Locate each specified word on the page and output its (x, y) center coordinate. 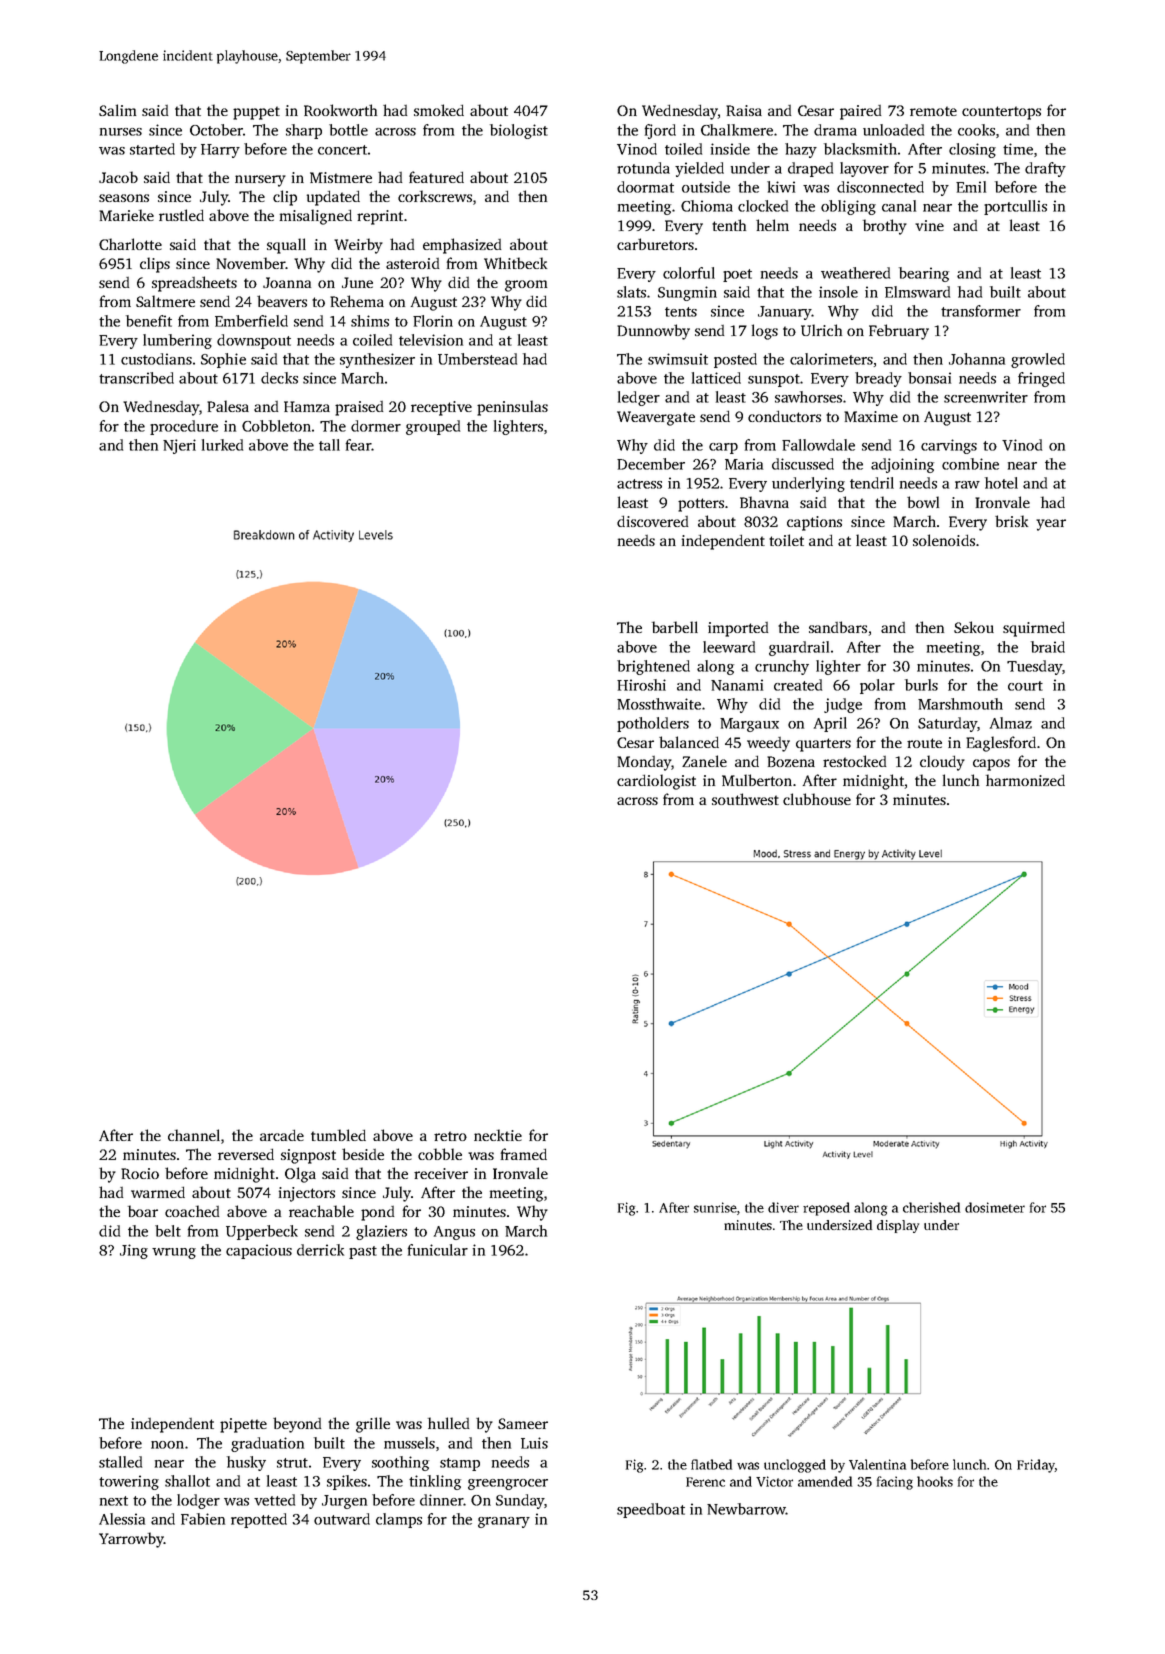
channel (194, 1135)
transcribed (136, 378)
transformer (981, 311)
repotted (259, 1520)
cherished (931, 1207)
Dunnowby (653, 332)
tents (681, 312)
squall (286, 246)
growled (1038, 360)
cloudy (942, 763)
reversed (246, 1154)
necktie (498, 1135)
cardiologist (656, 782)
